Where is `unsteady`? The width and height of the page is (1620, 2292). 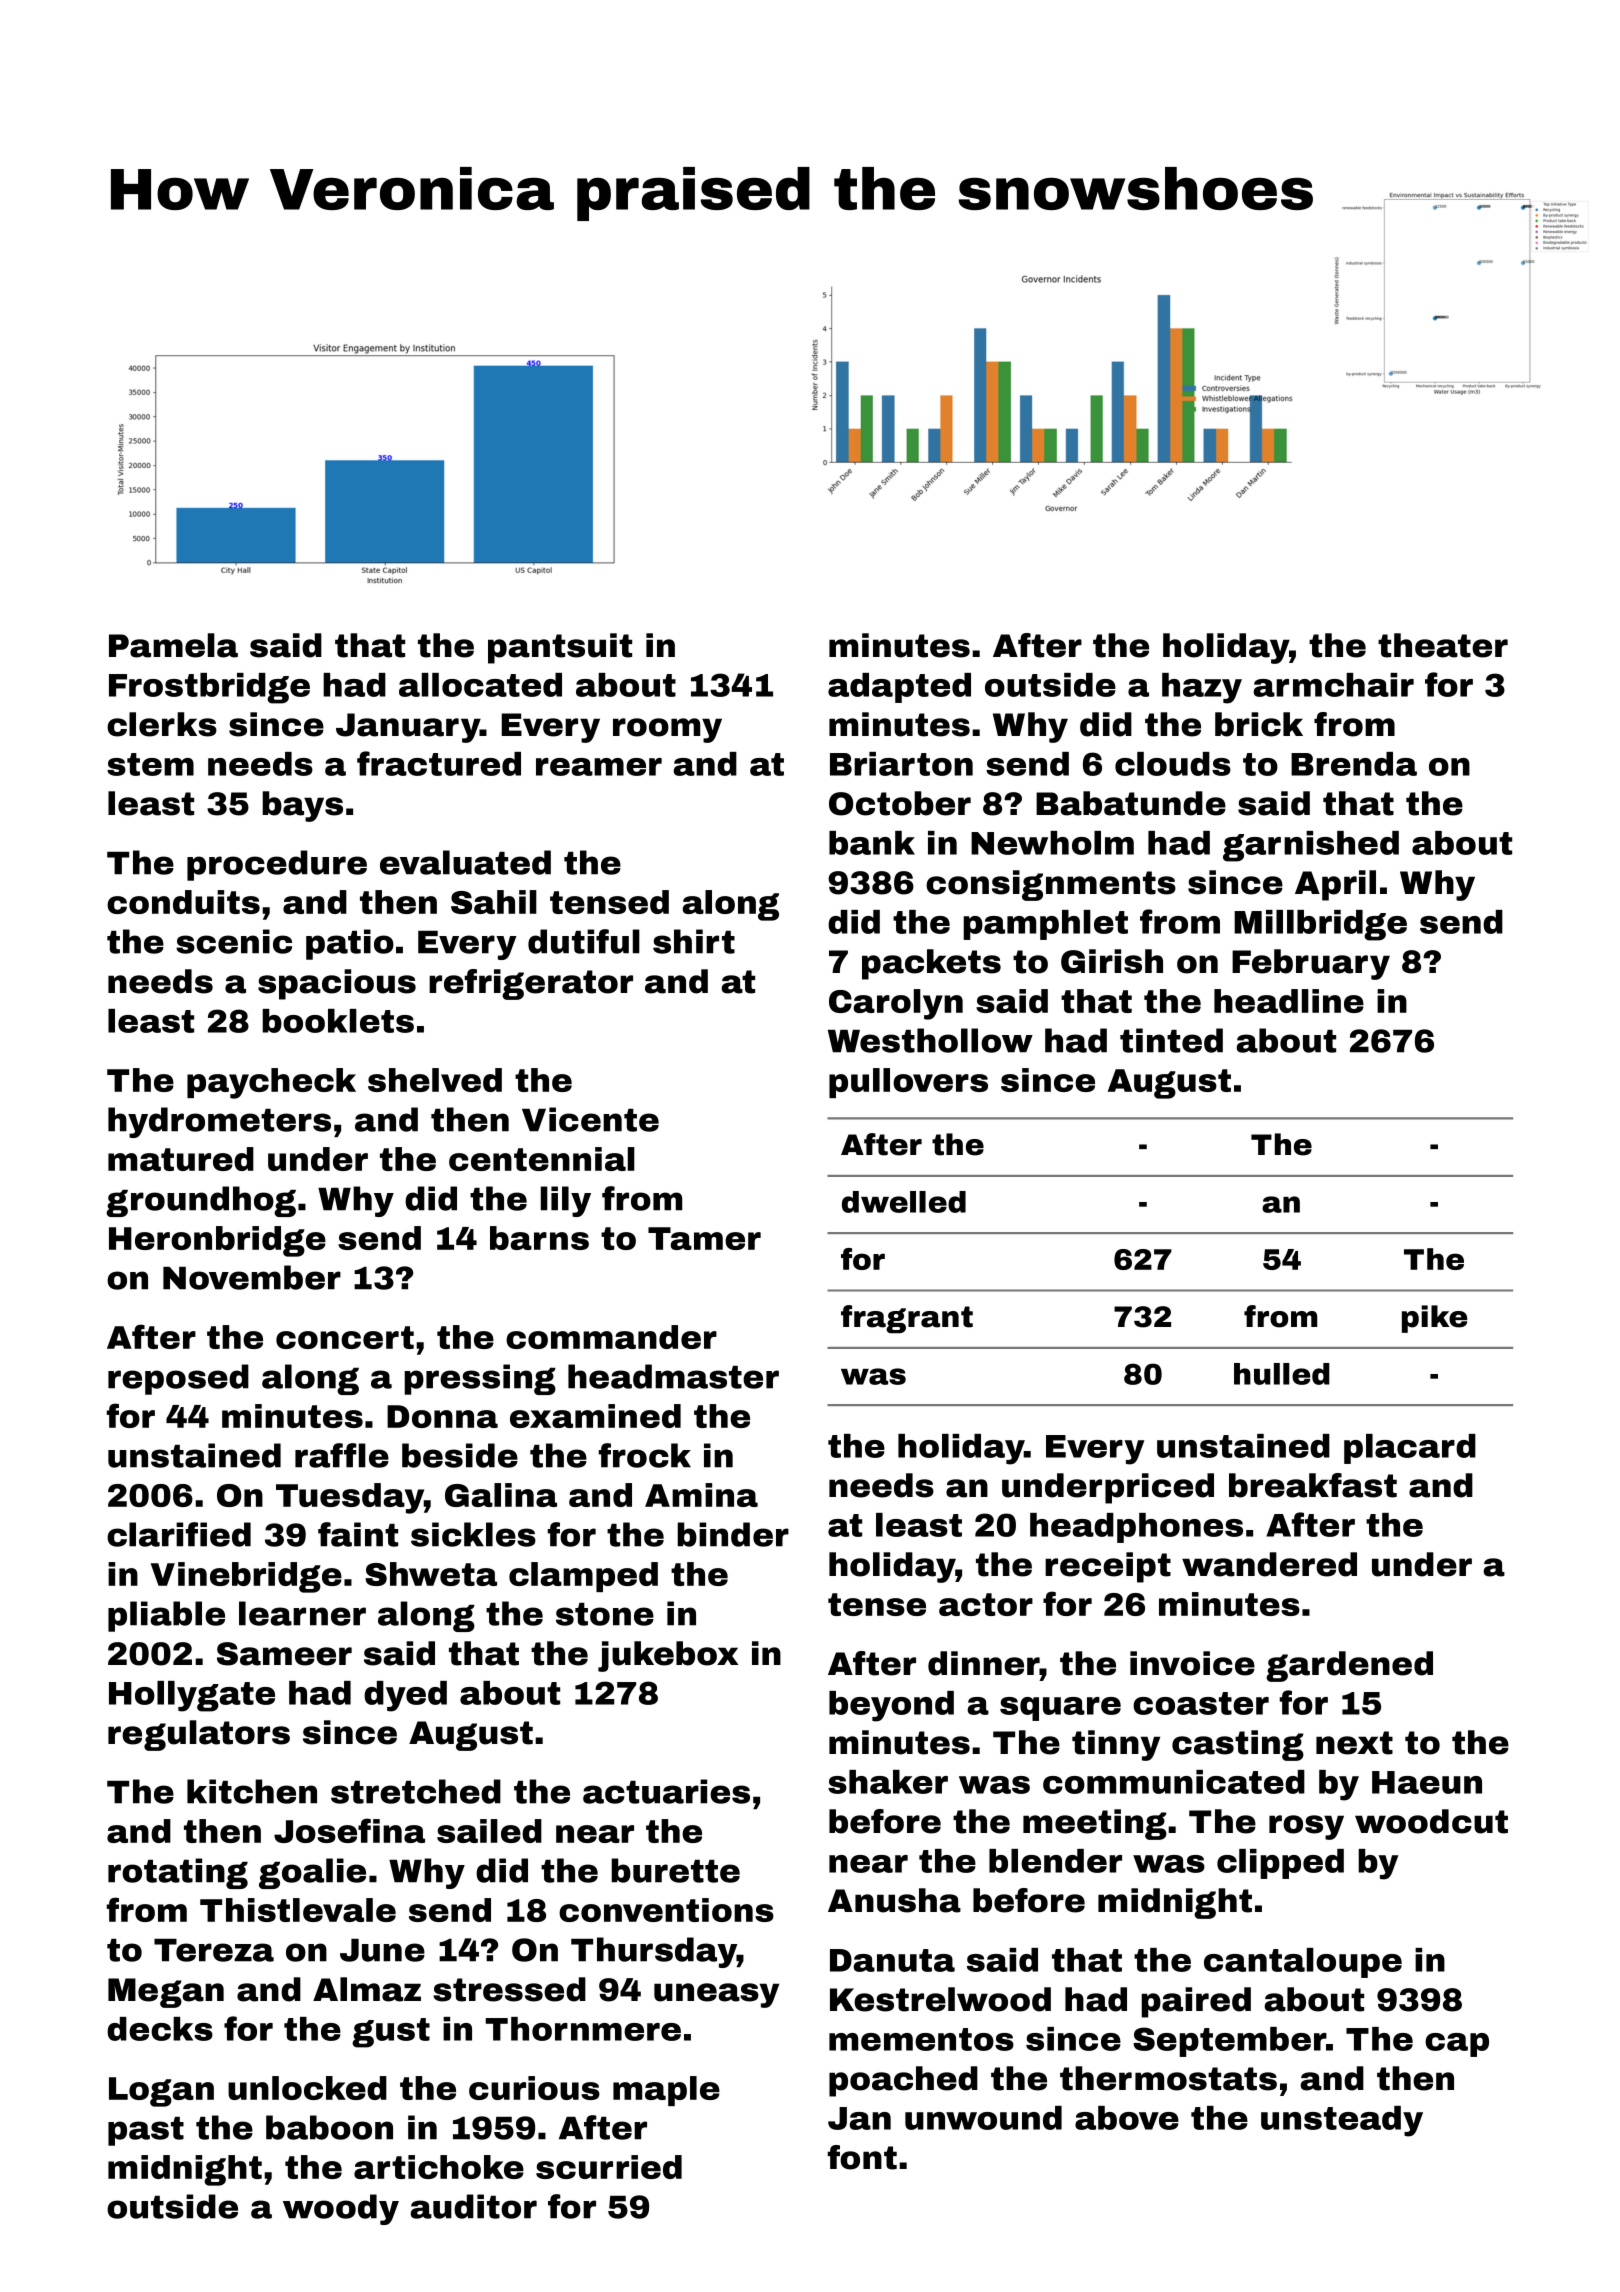
unsteady is located at coordinates (1342, 2121).
